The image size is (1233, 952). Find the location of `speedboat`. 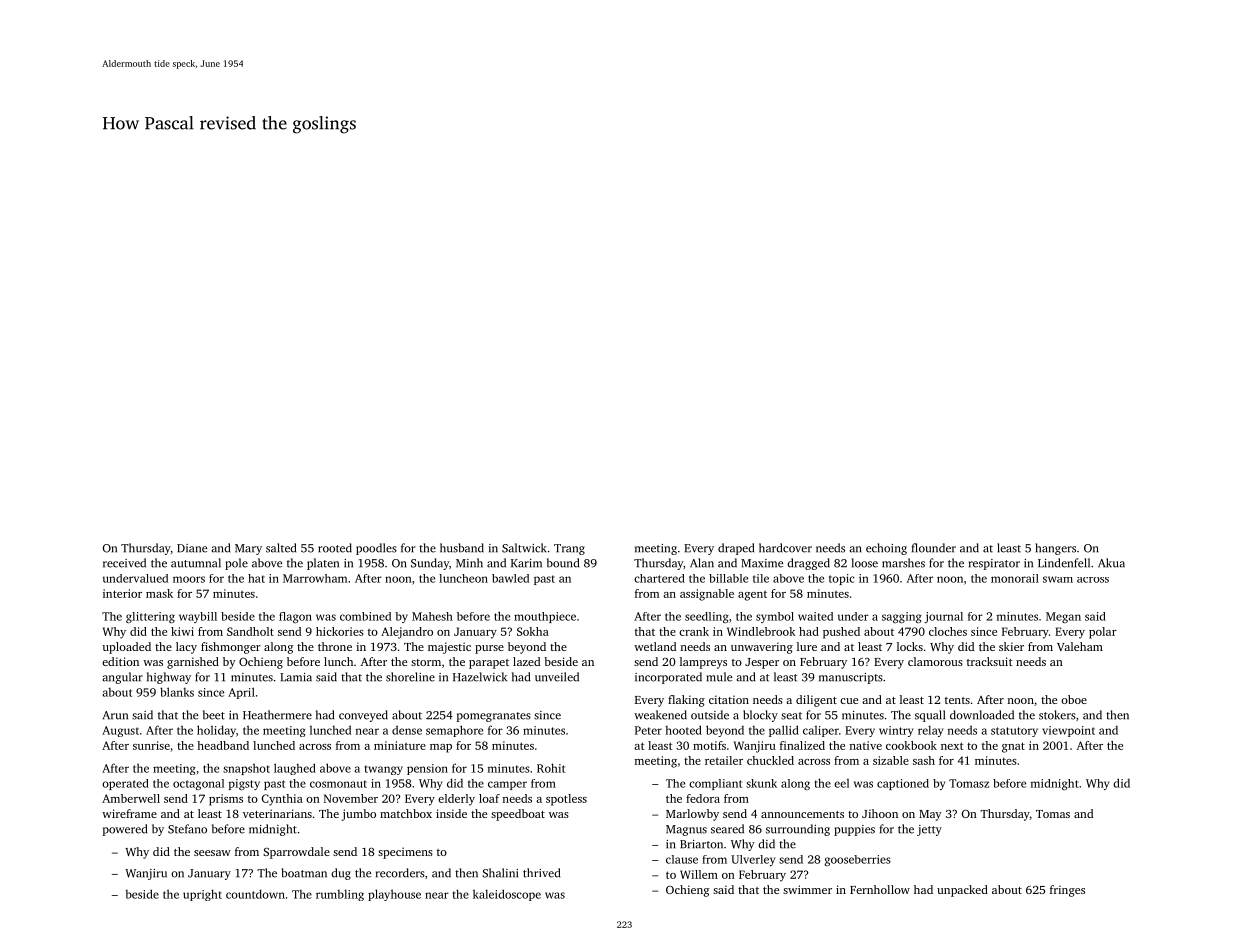

speedboat is located at coordinates (518, 815).
